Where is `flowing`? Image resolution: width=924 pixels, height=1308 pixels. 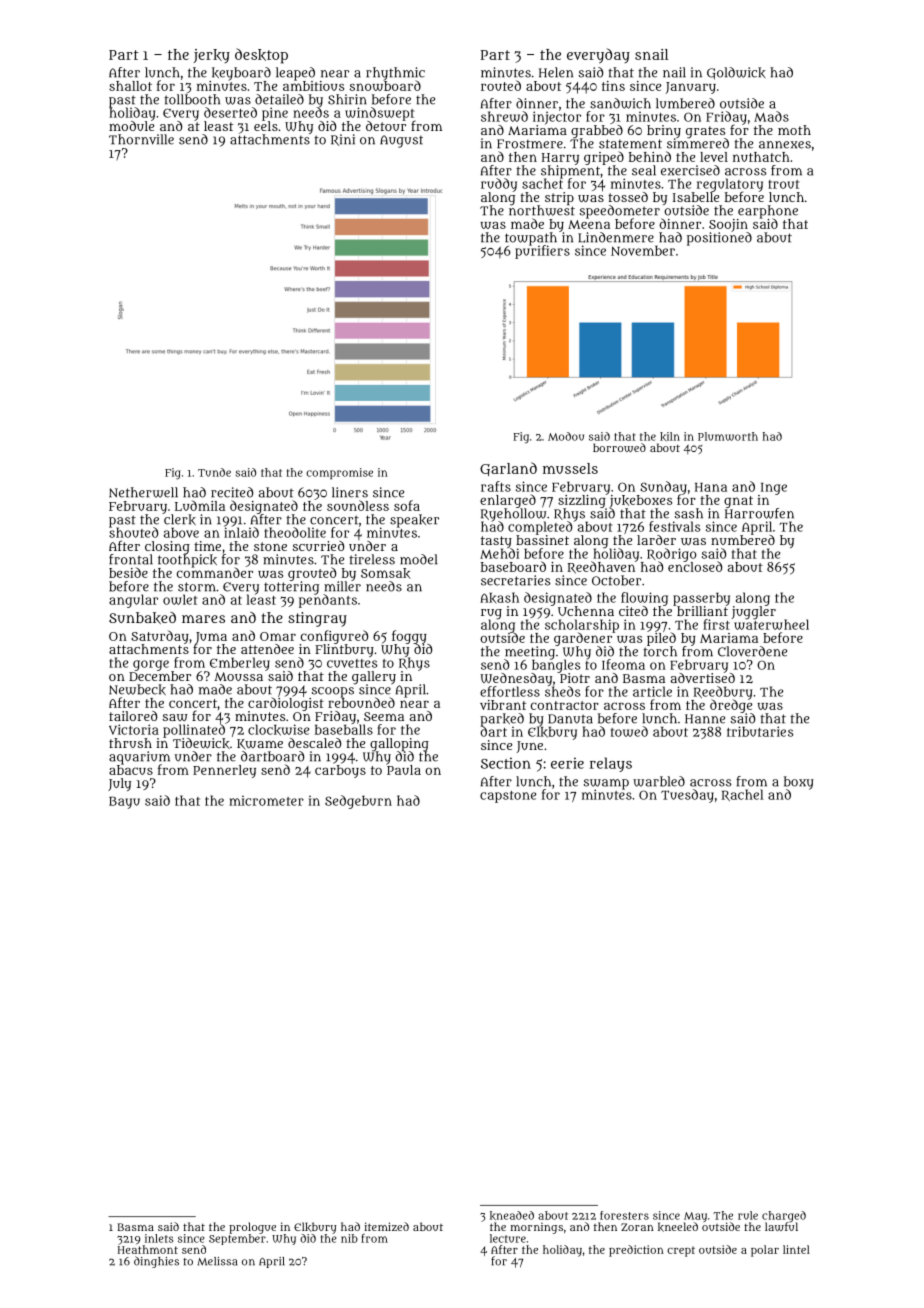 flowing is located at coordinates (644, 599).
